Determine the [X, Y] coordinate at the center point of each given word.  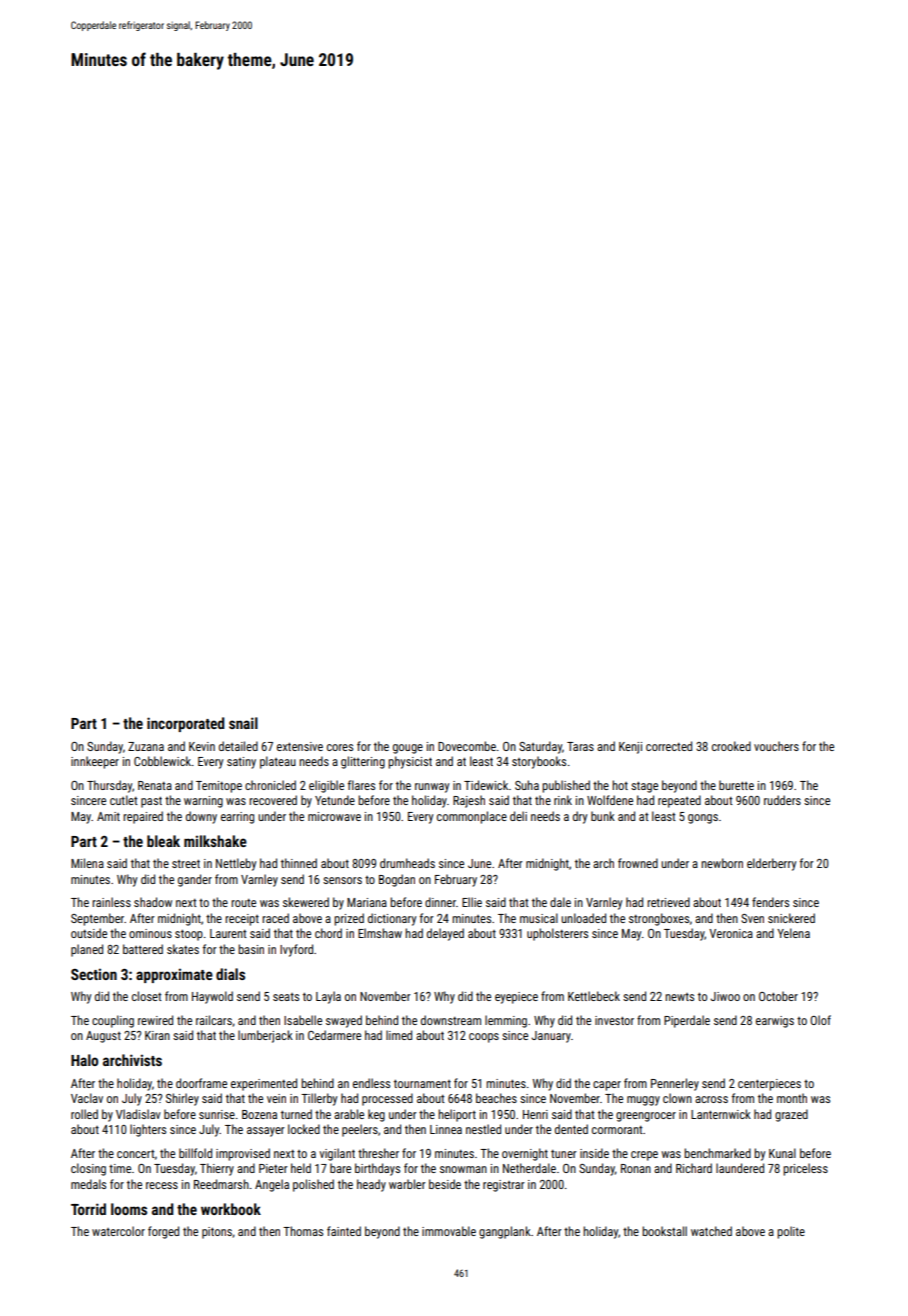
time [120, 1168]
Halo [84, 1060]
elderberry [771, 864]
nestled [483, 1129]
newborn [722, 863]
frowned [638, 863]
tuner [564, 1154]
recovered [273, 800]
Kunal [782, 1153]
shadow [153, 902]
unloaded [583, 918]
